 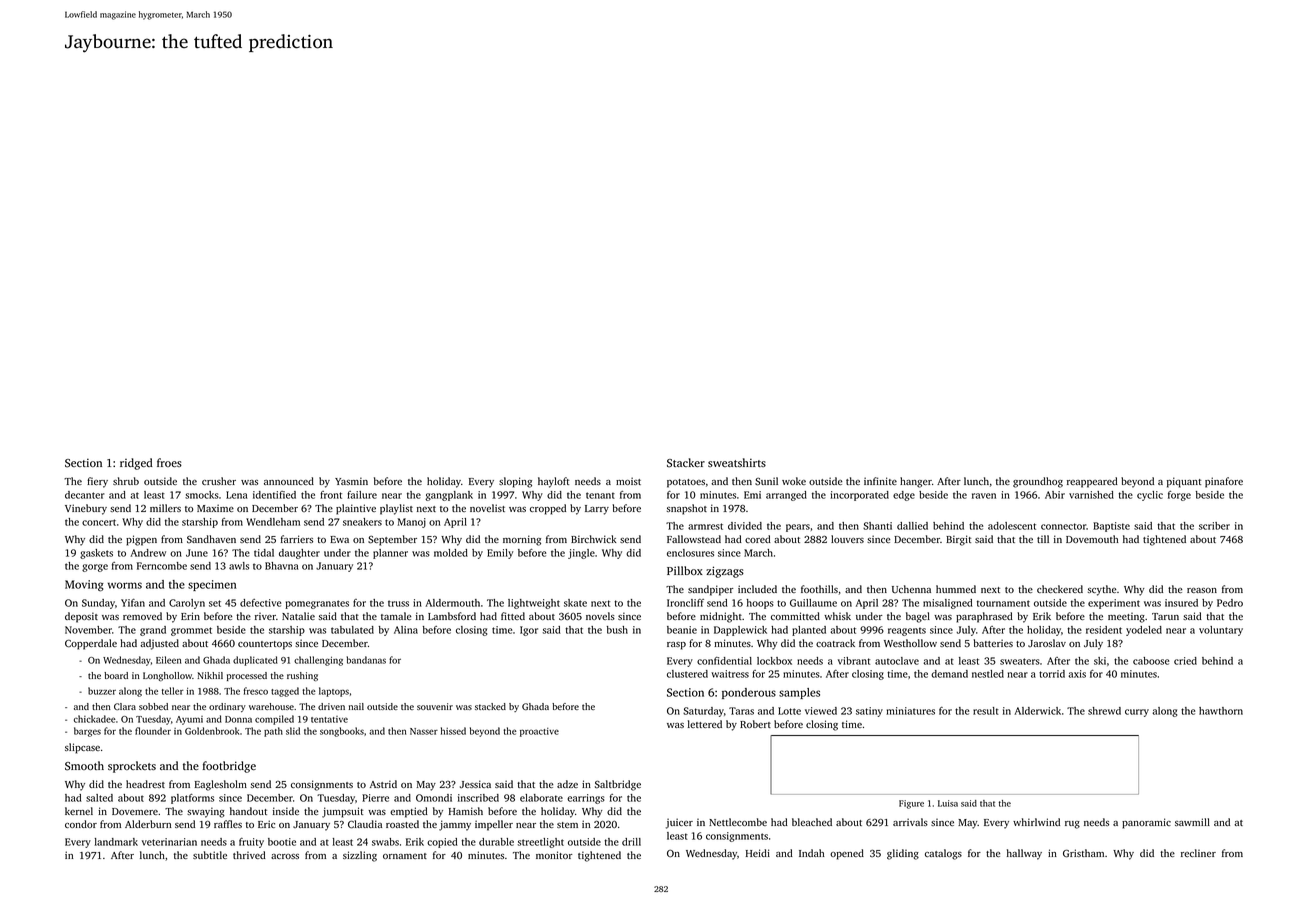 What do you see at coordinates (84, 586) in the screenshot?
I see `Moving` at bounding box center [84, 586].
